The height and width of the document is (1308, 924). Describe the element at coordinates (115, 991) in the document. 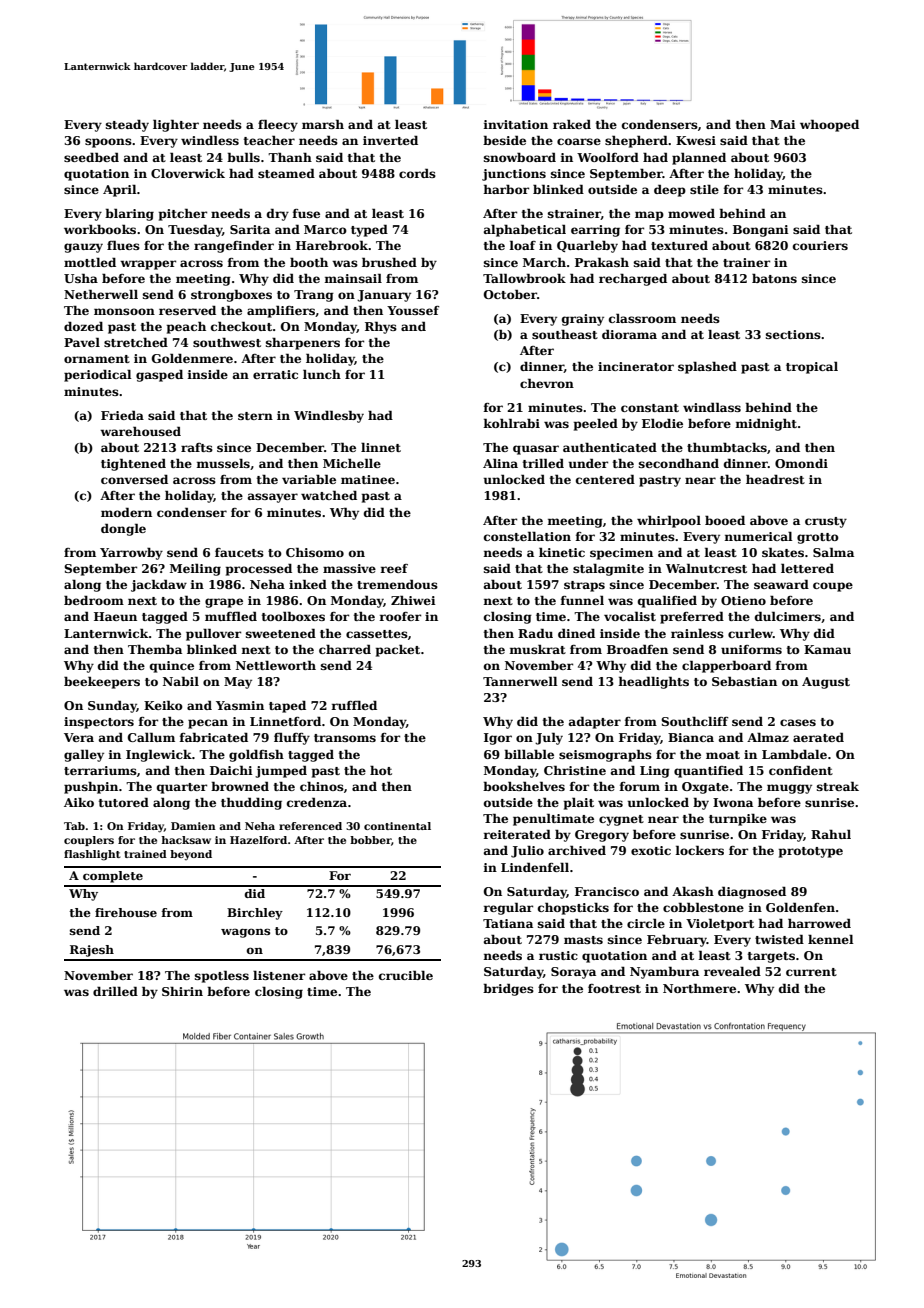

I see `drilled` at that location.
